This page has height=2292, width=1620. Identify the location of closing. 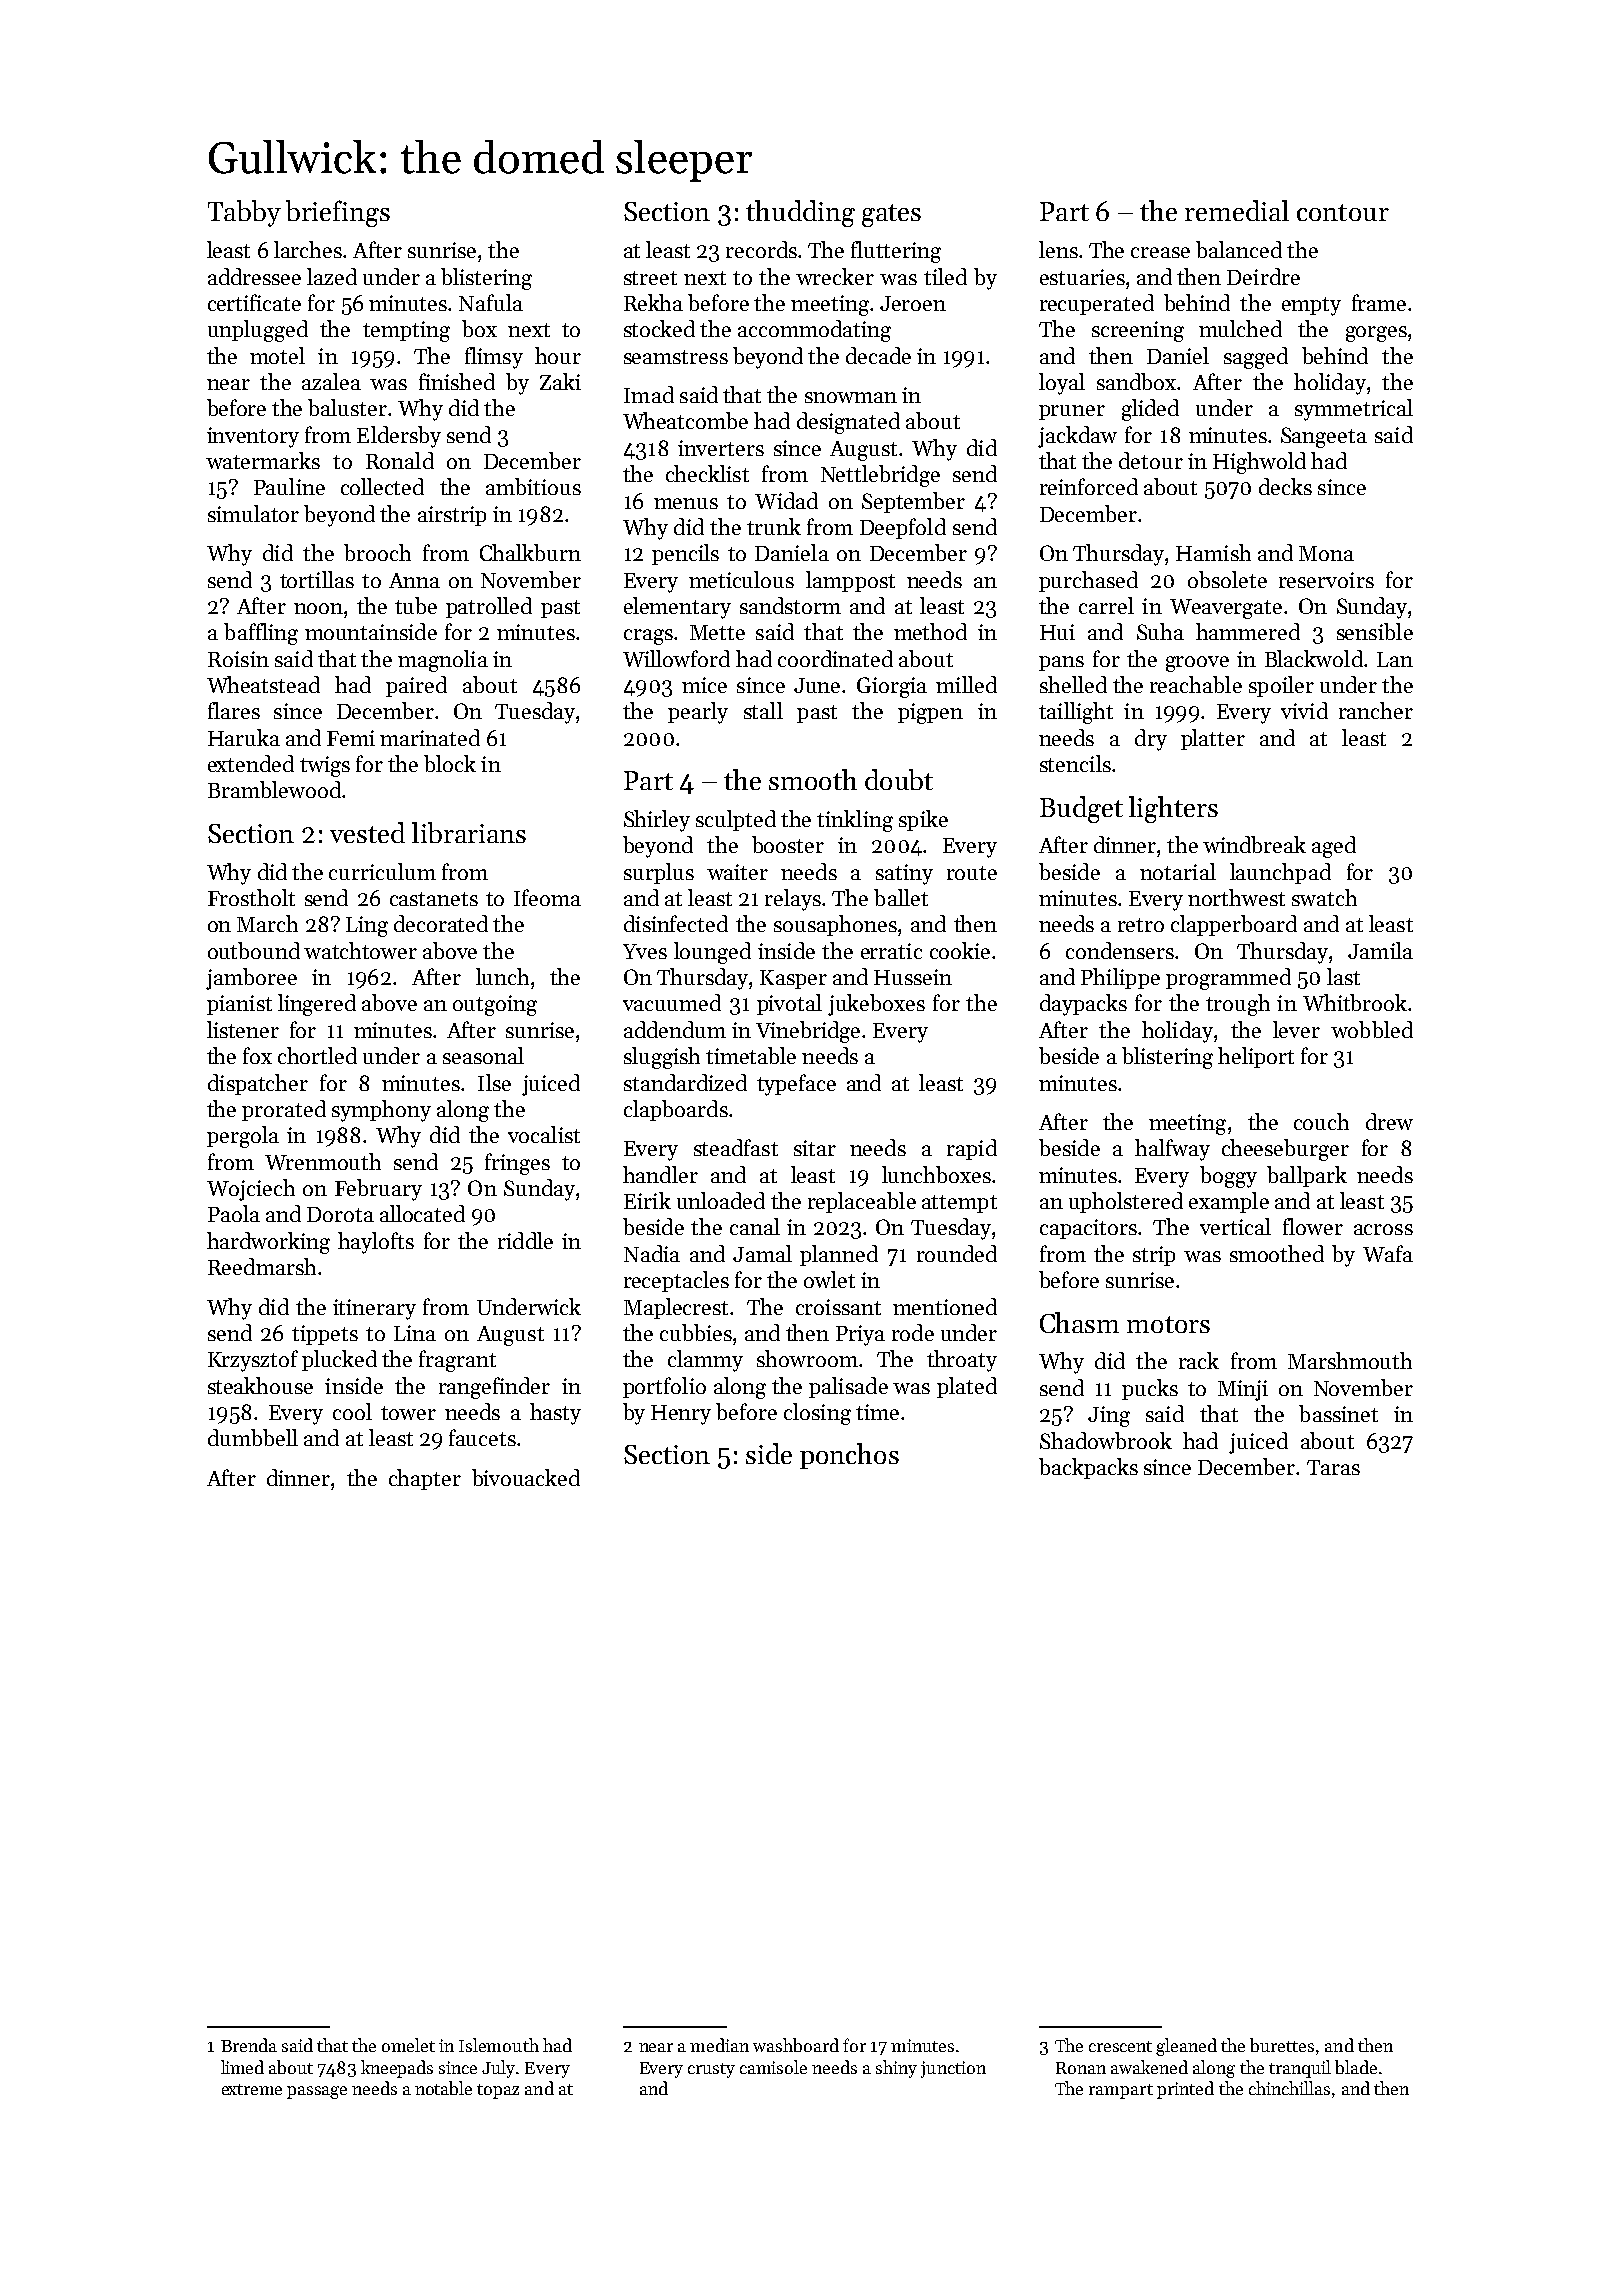
(817, 1414).
